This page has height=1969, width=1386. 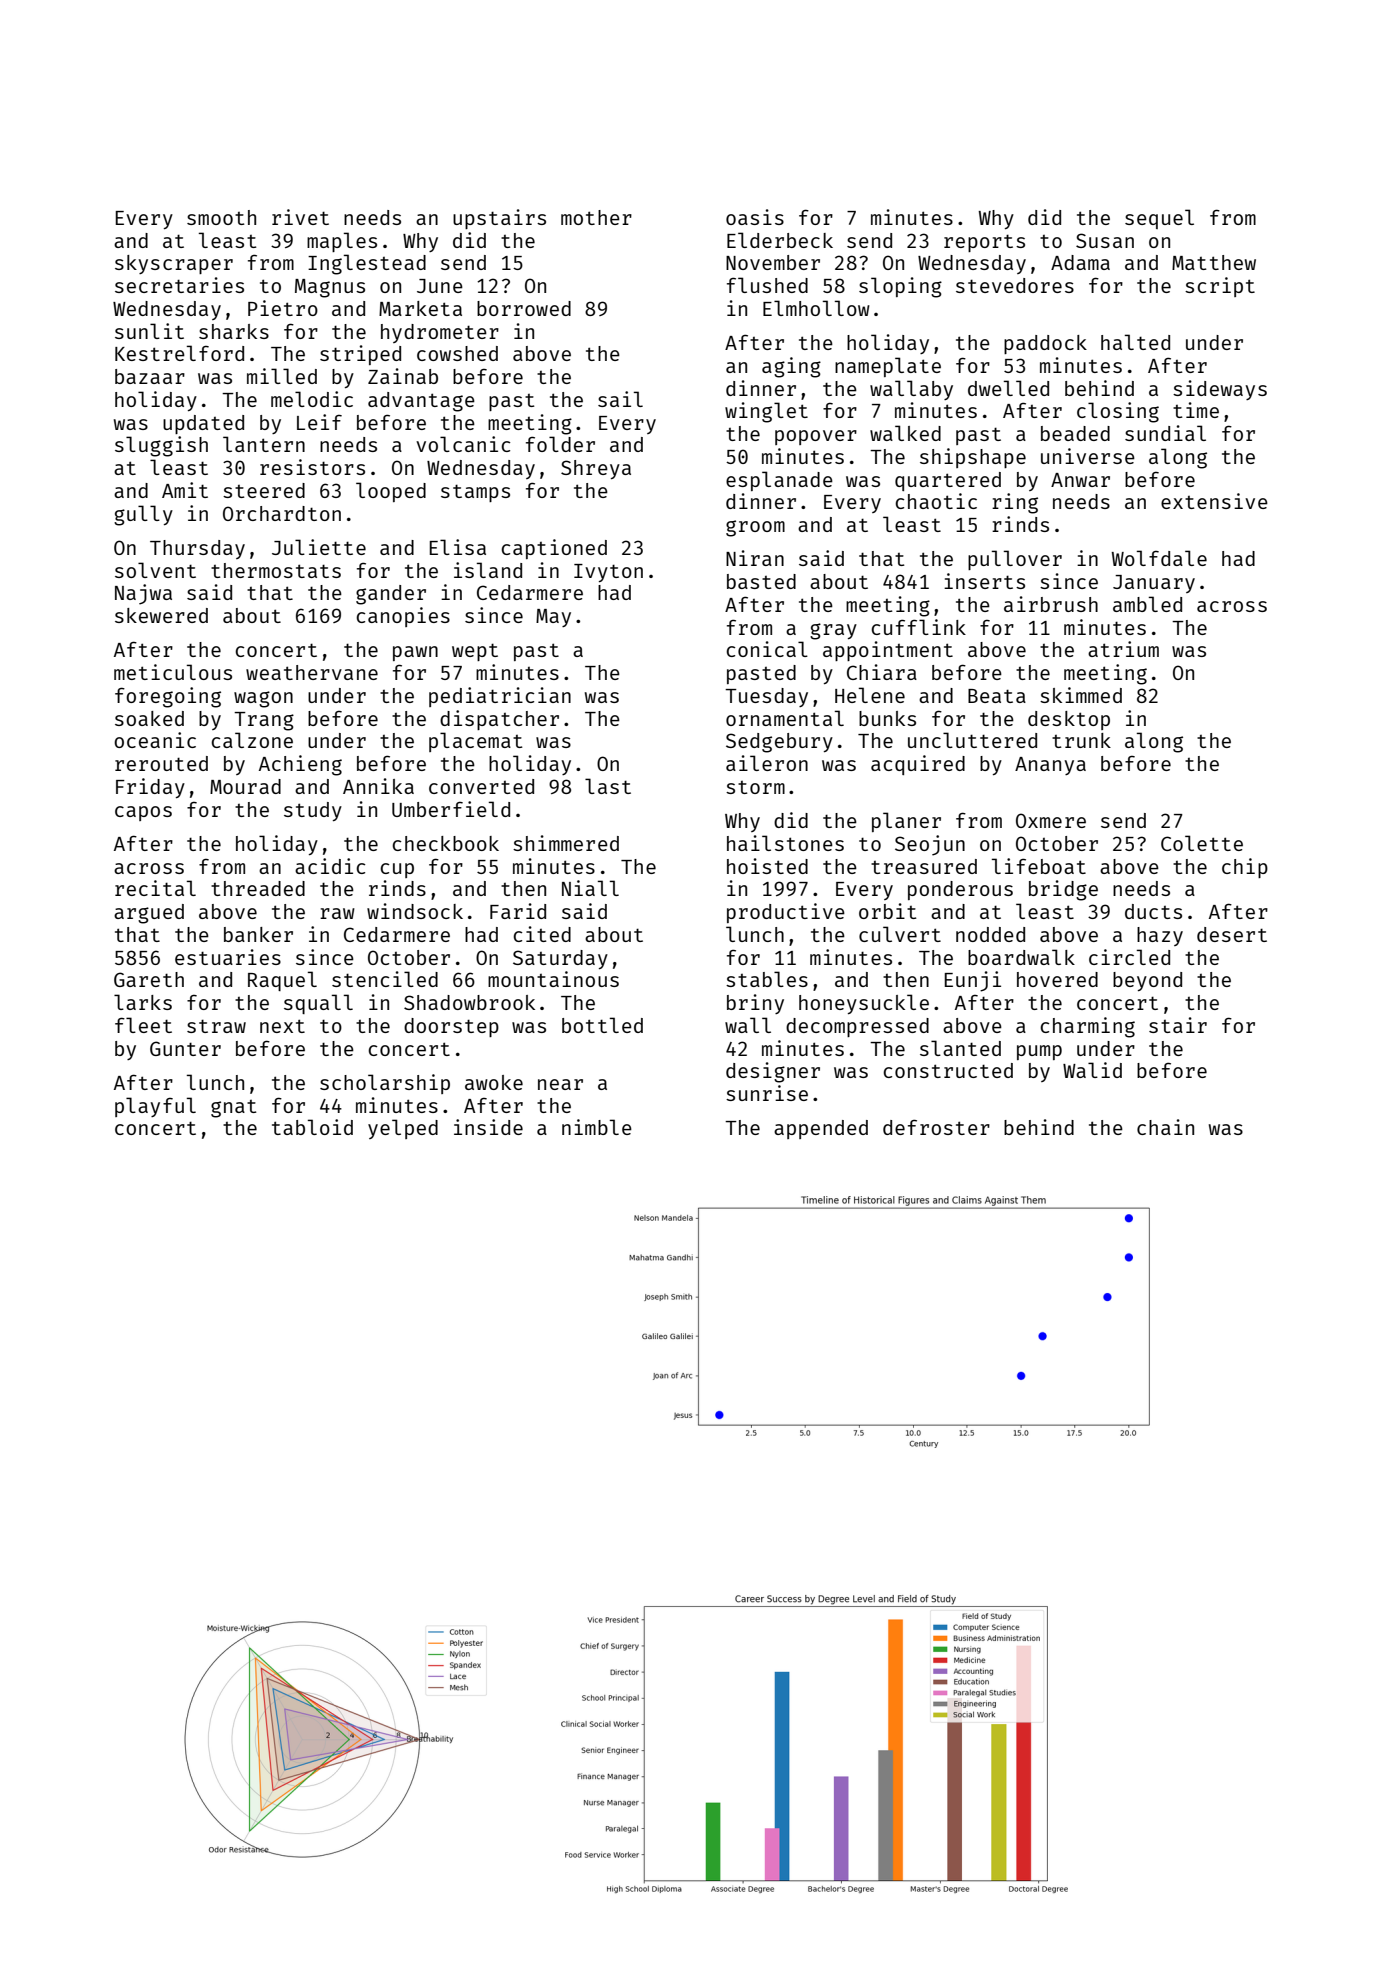 I want to click on designer, so click(x=773, y=1072).
